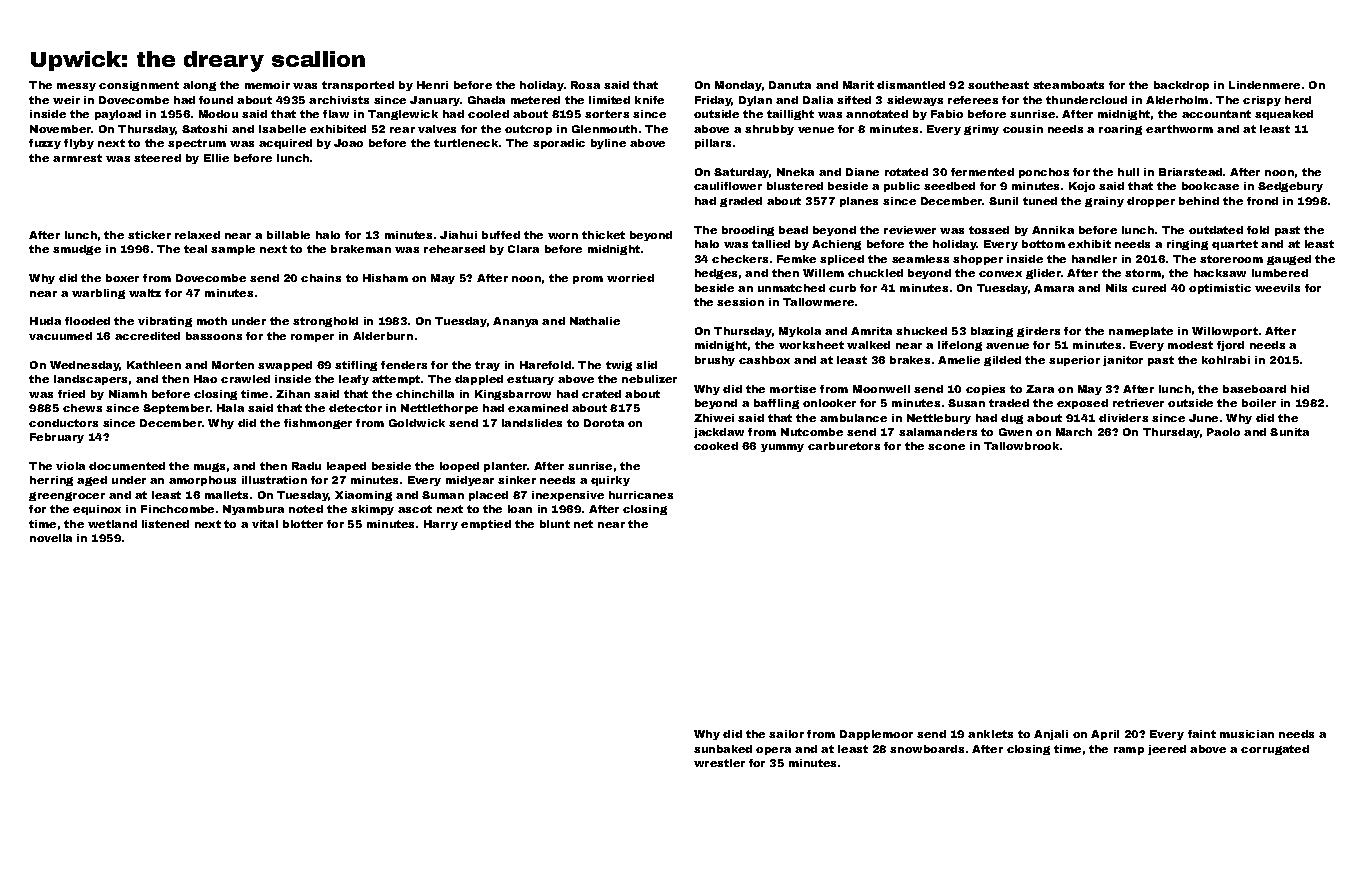  What do you see at coordinates (226, 495) in the document?
I see `mallets` at bounding box center [226, 495].
